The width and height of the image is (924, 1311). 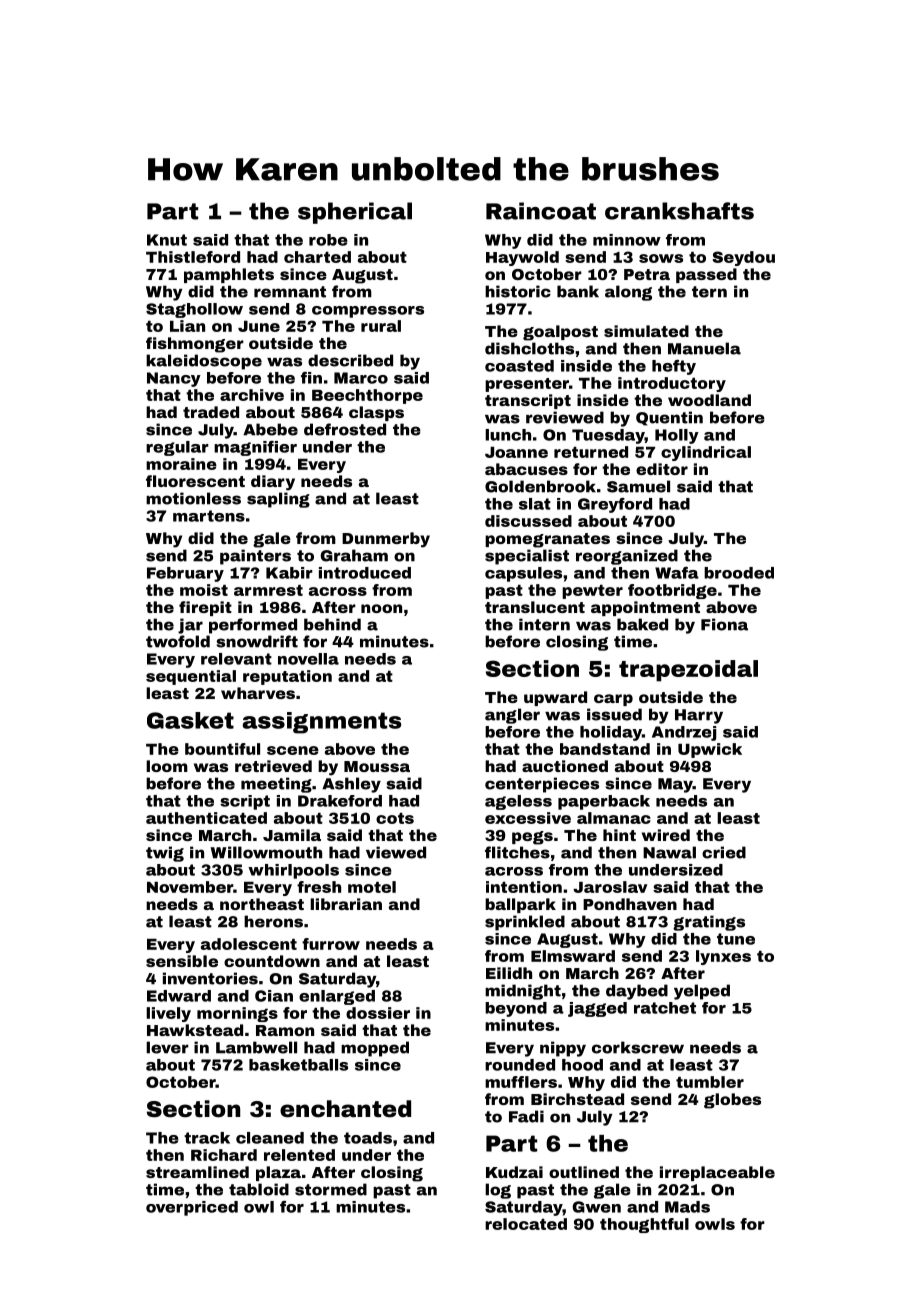 I want to click on November, so click(x=190, y=887).
